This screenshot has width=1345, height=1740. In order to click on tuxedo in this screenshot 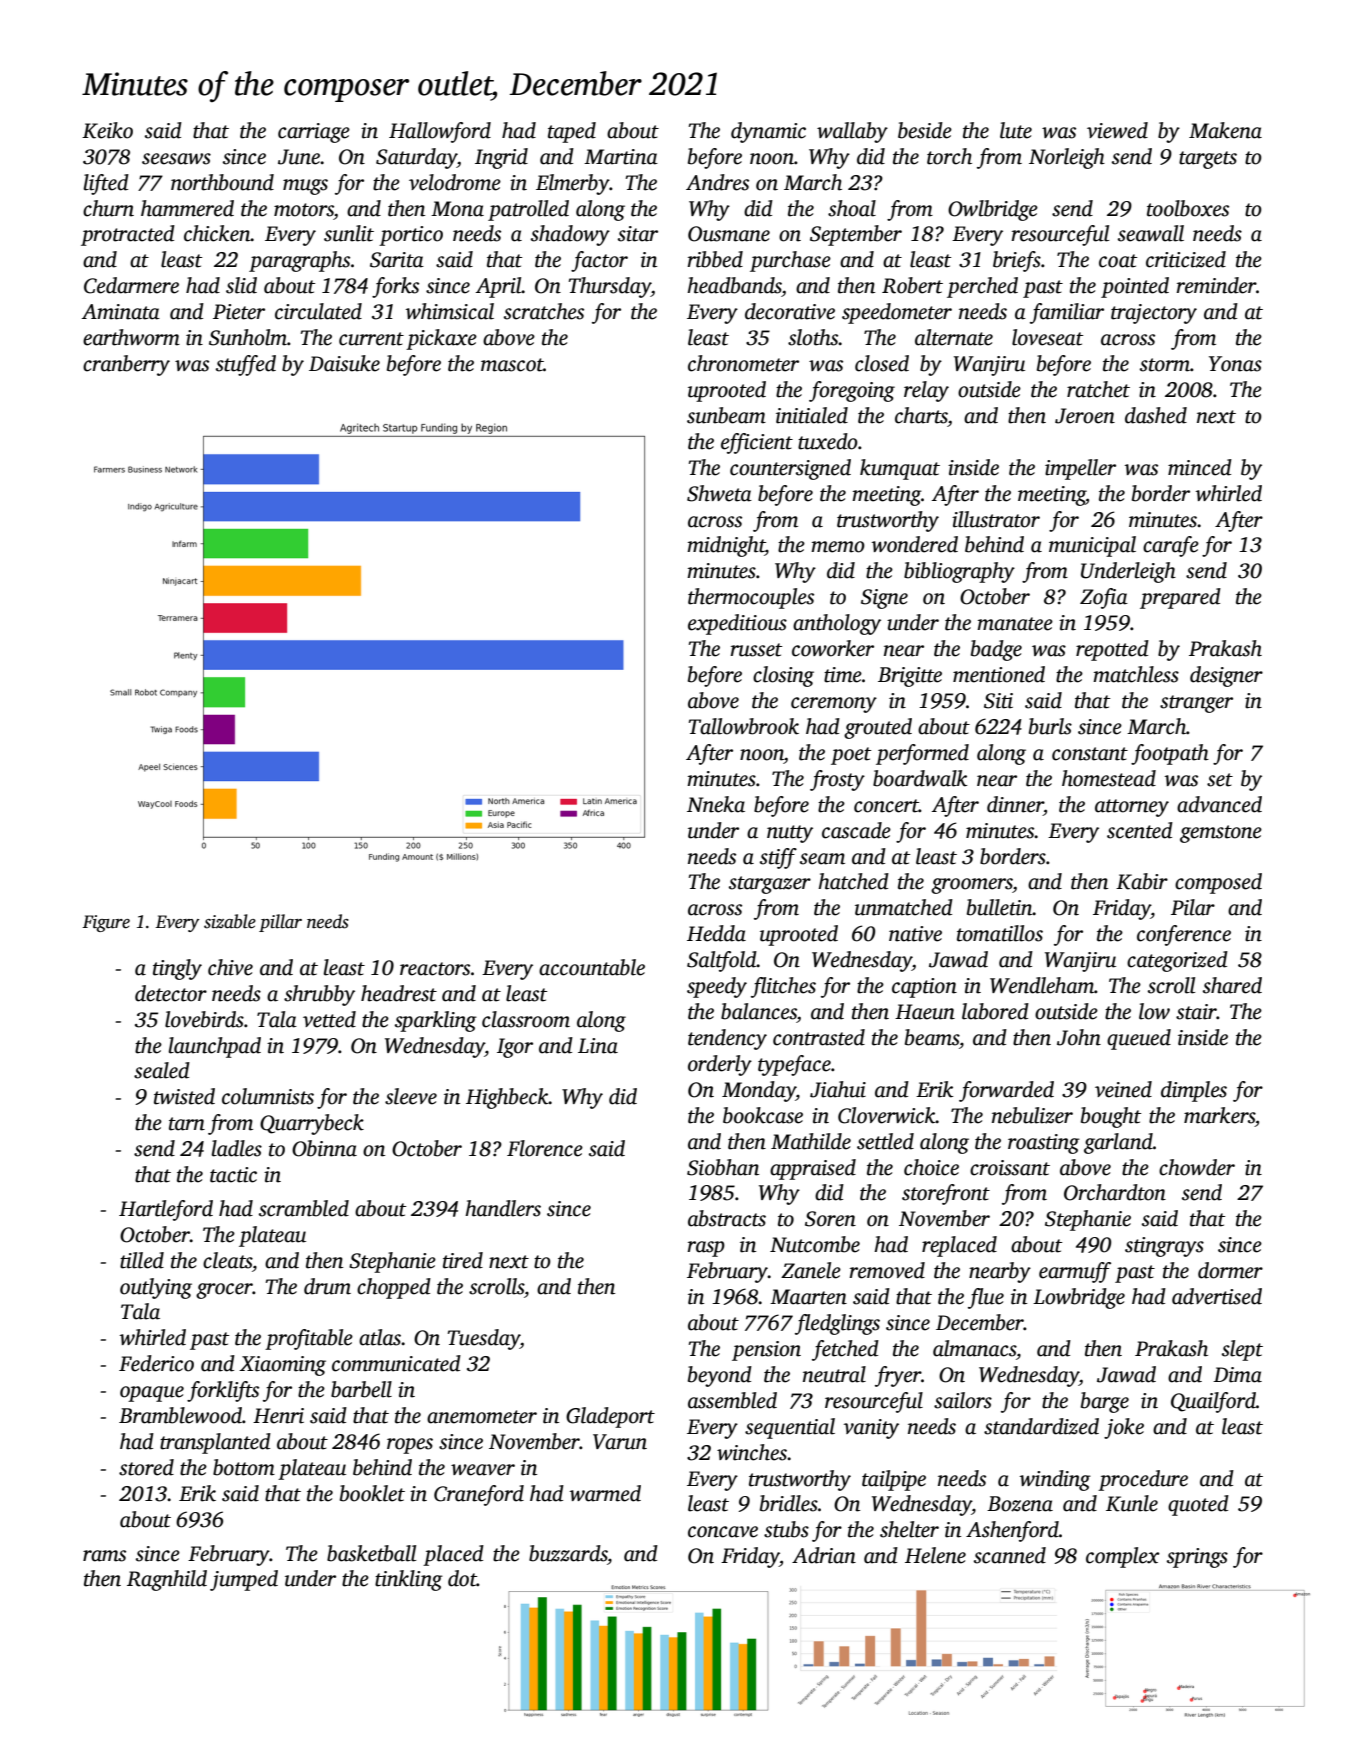, I will do `click(828, 441)`.
